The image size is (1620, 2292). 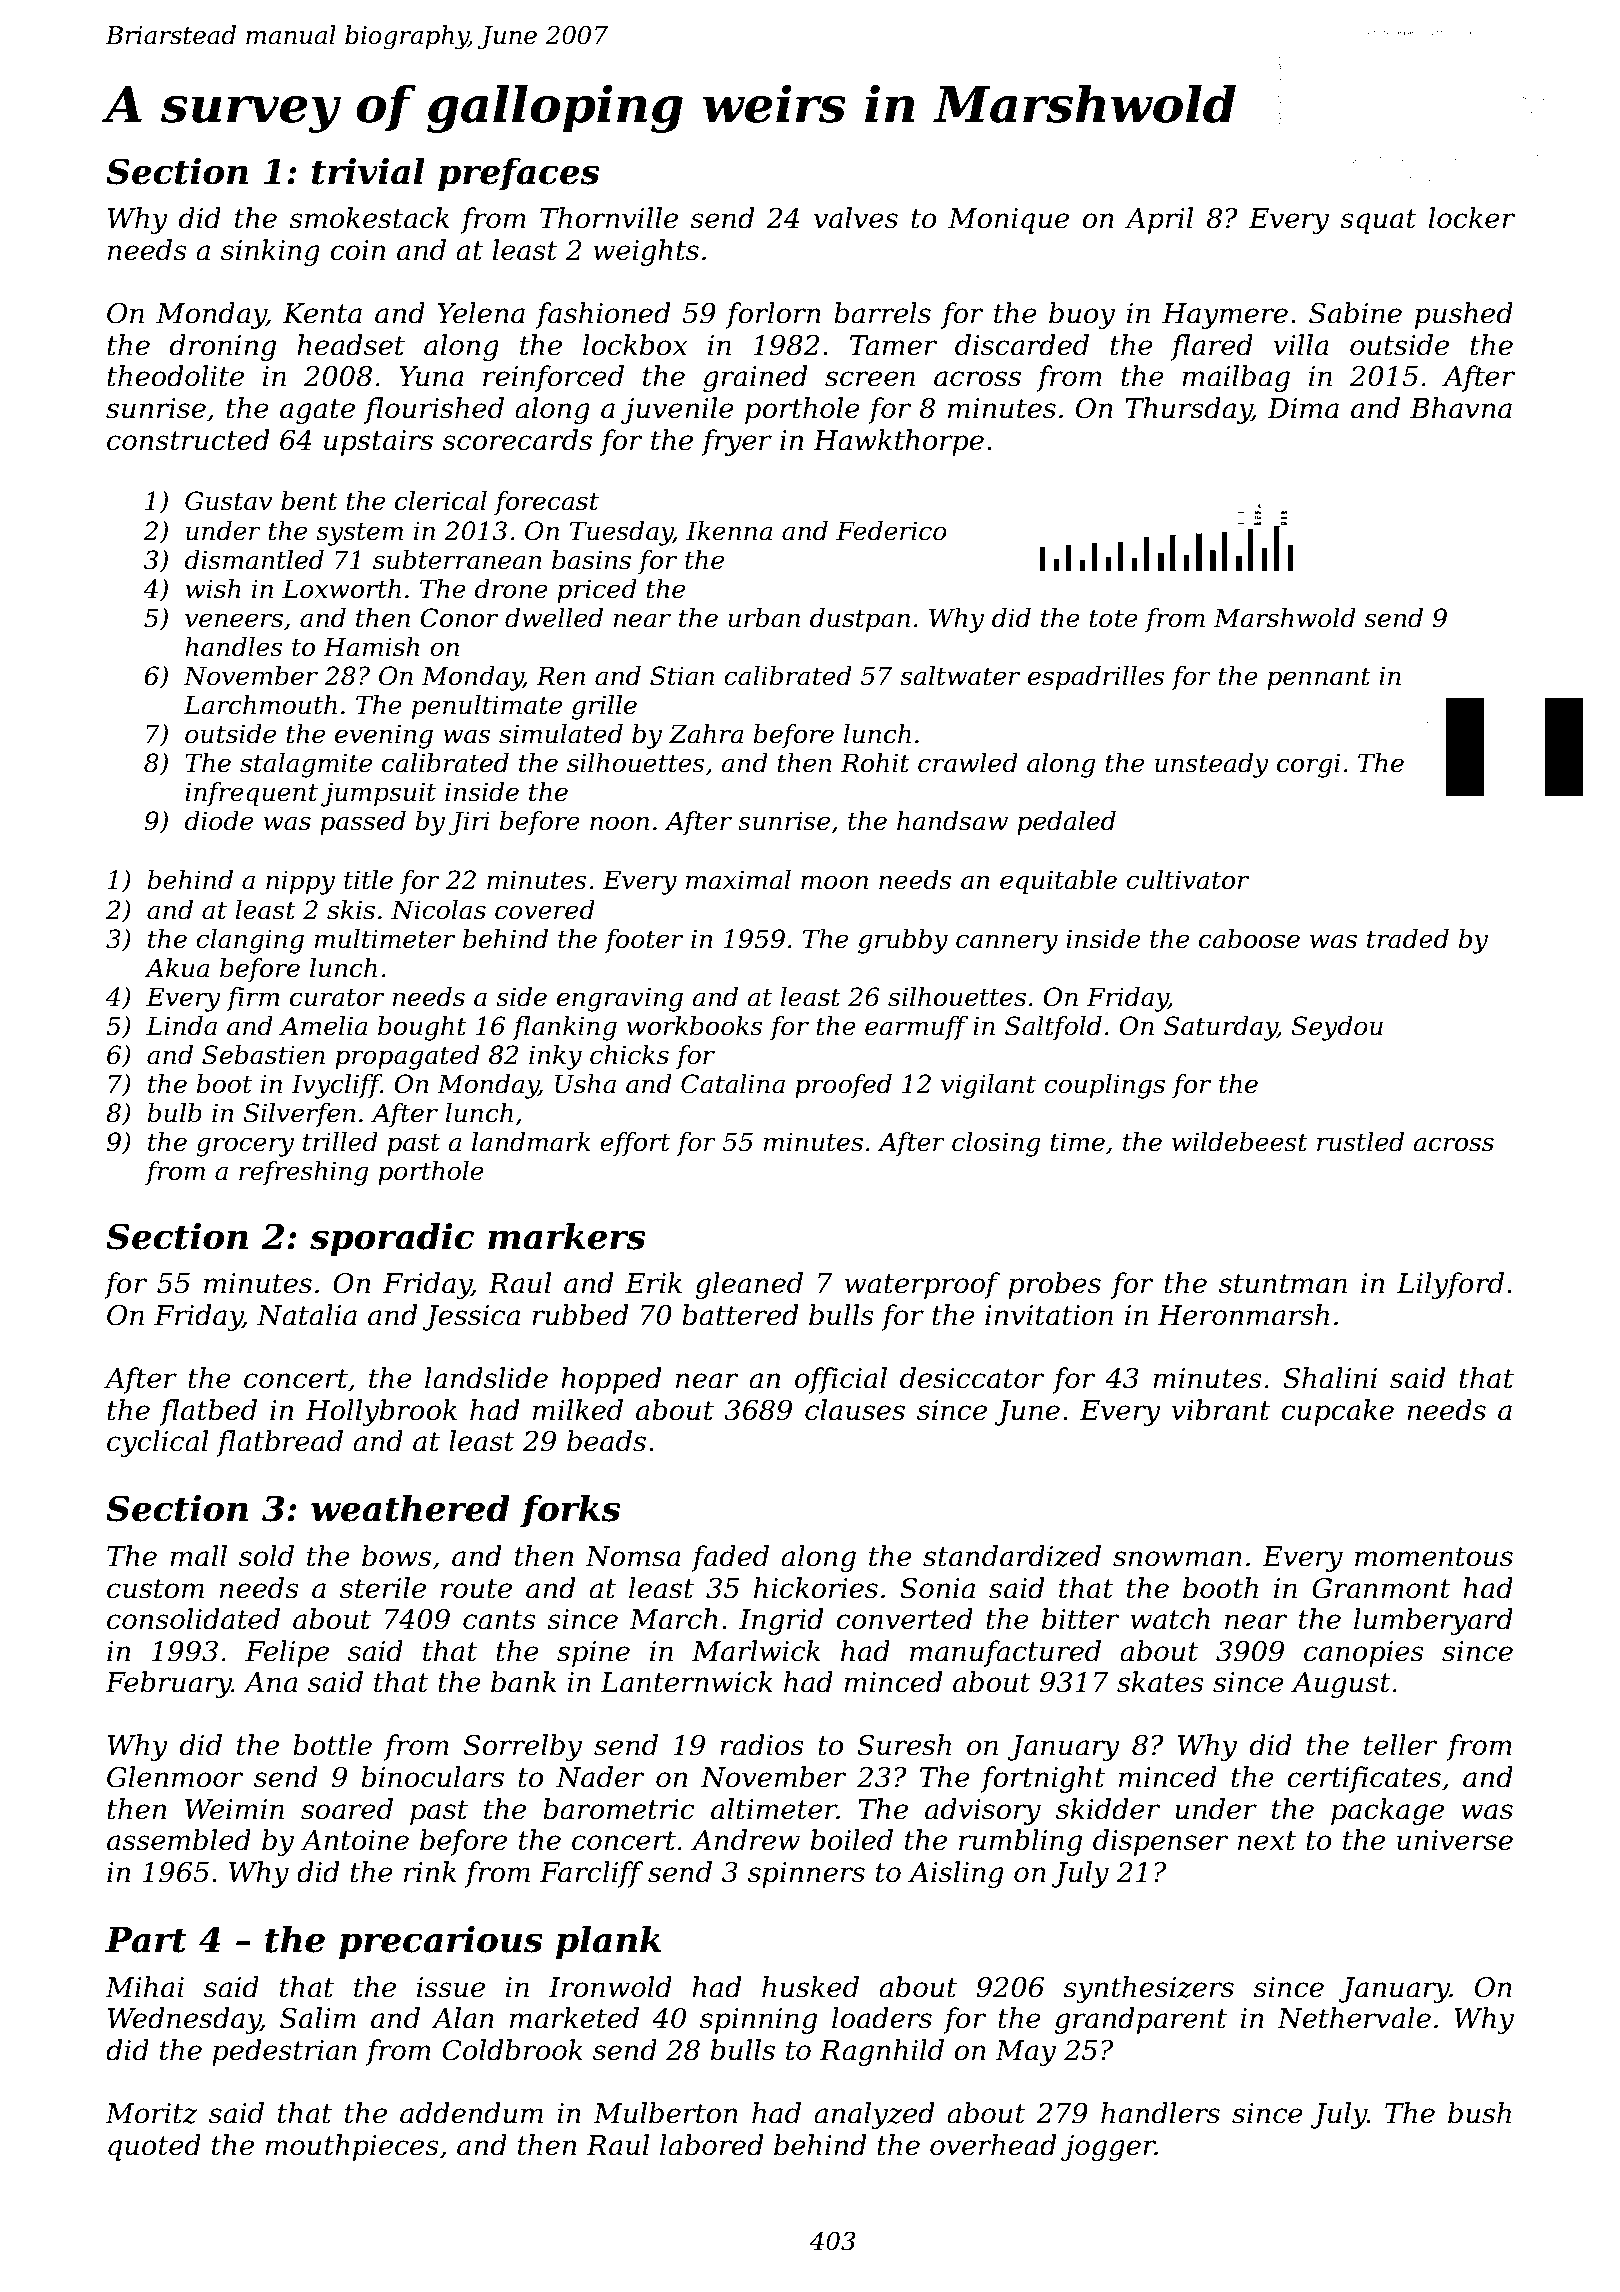 I want to click on Saltfold, so click(x=1053, y=1028).
